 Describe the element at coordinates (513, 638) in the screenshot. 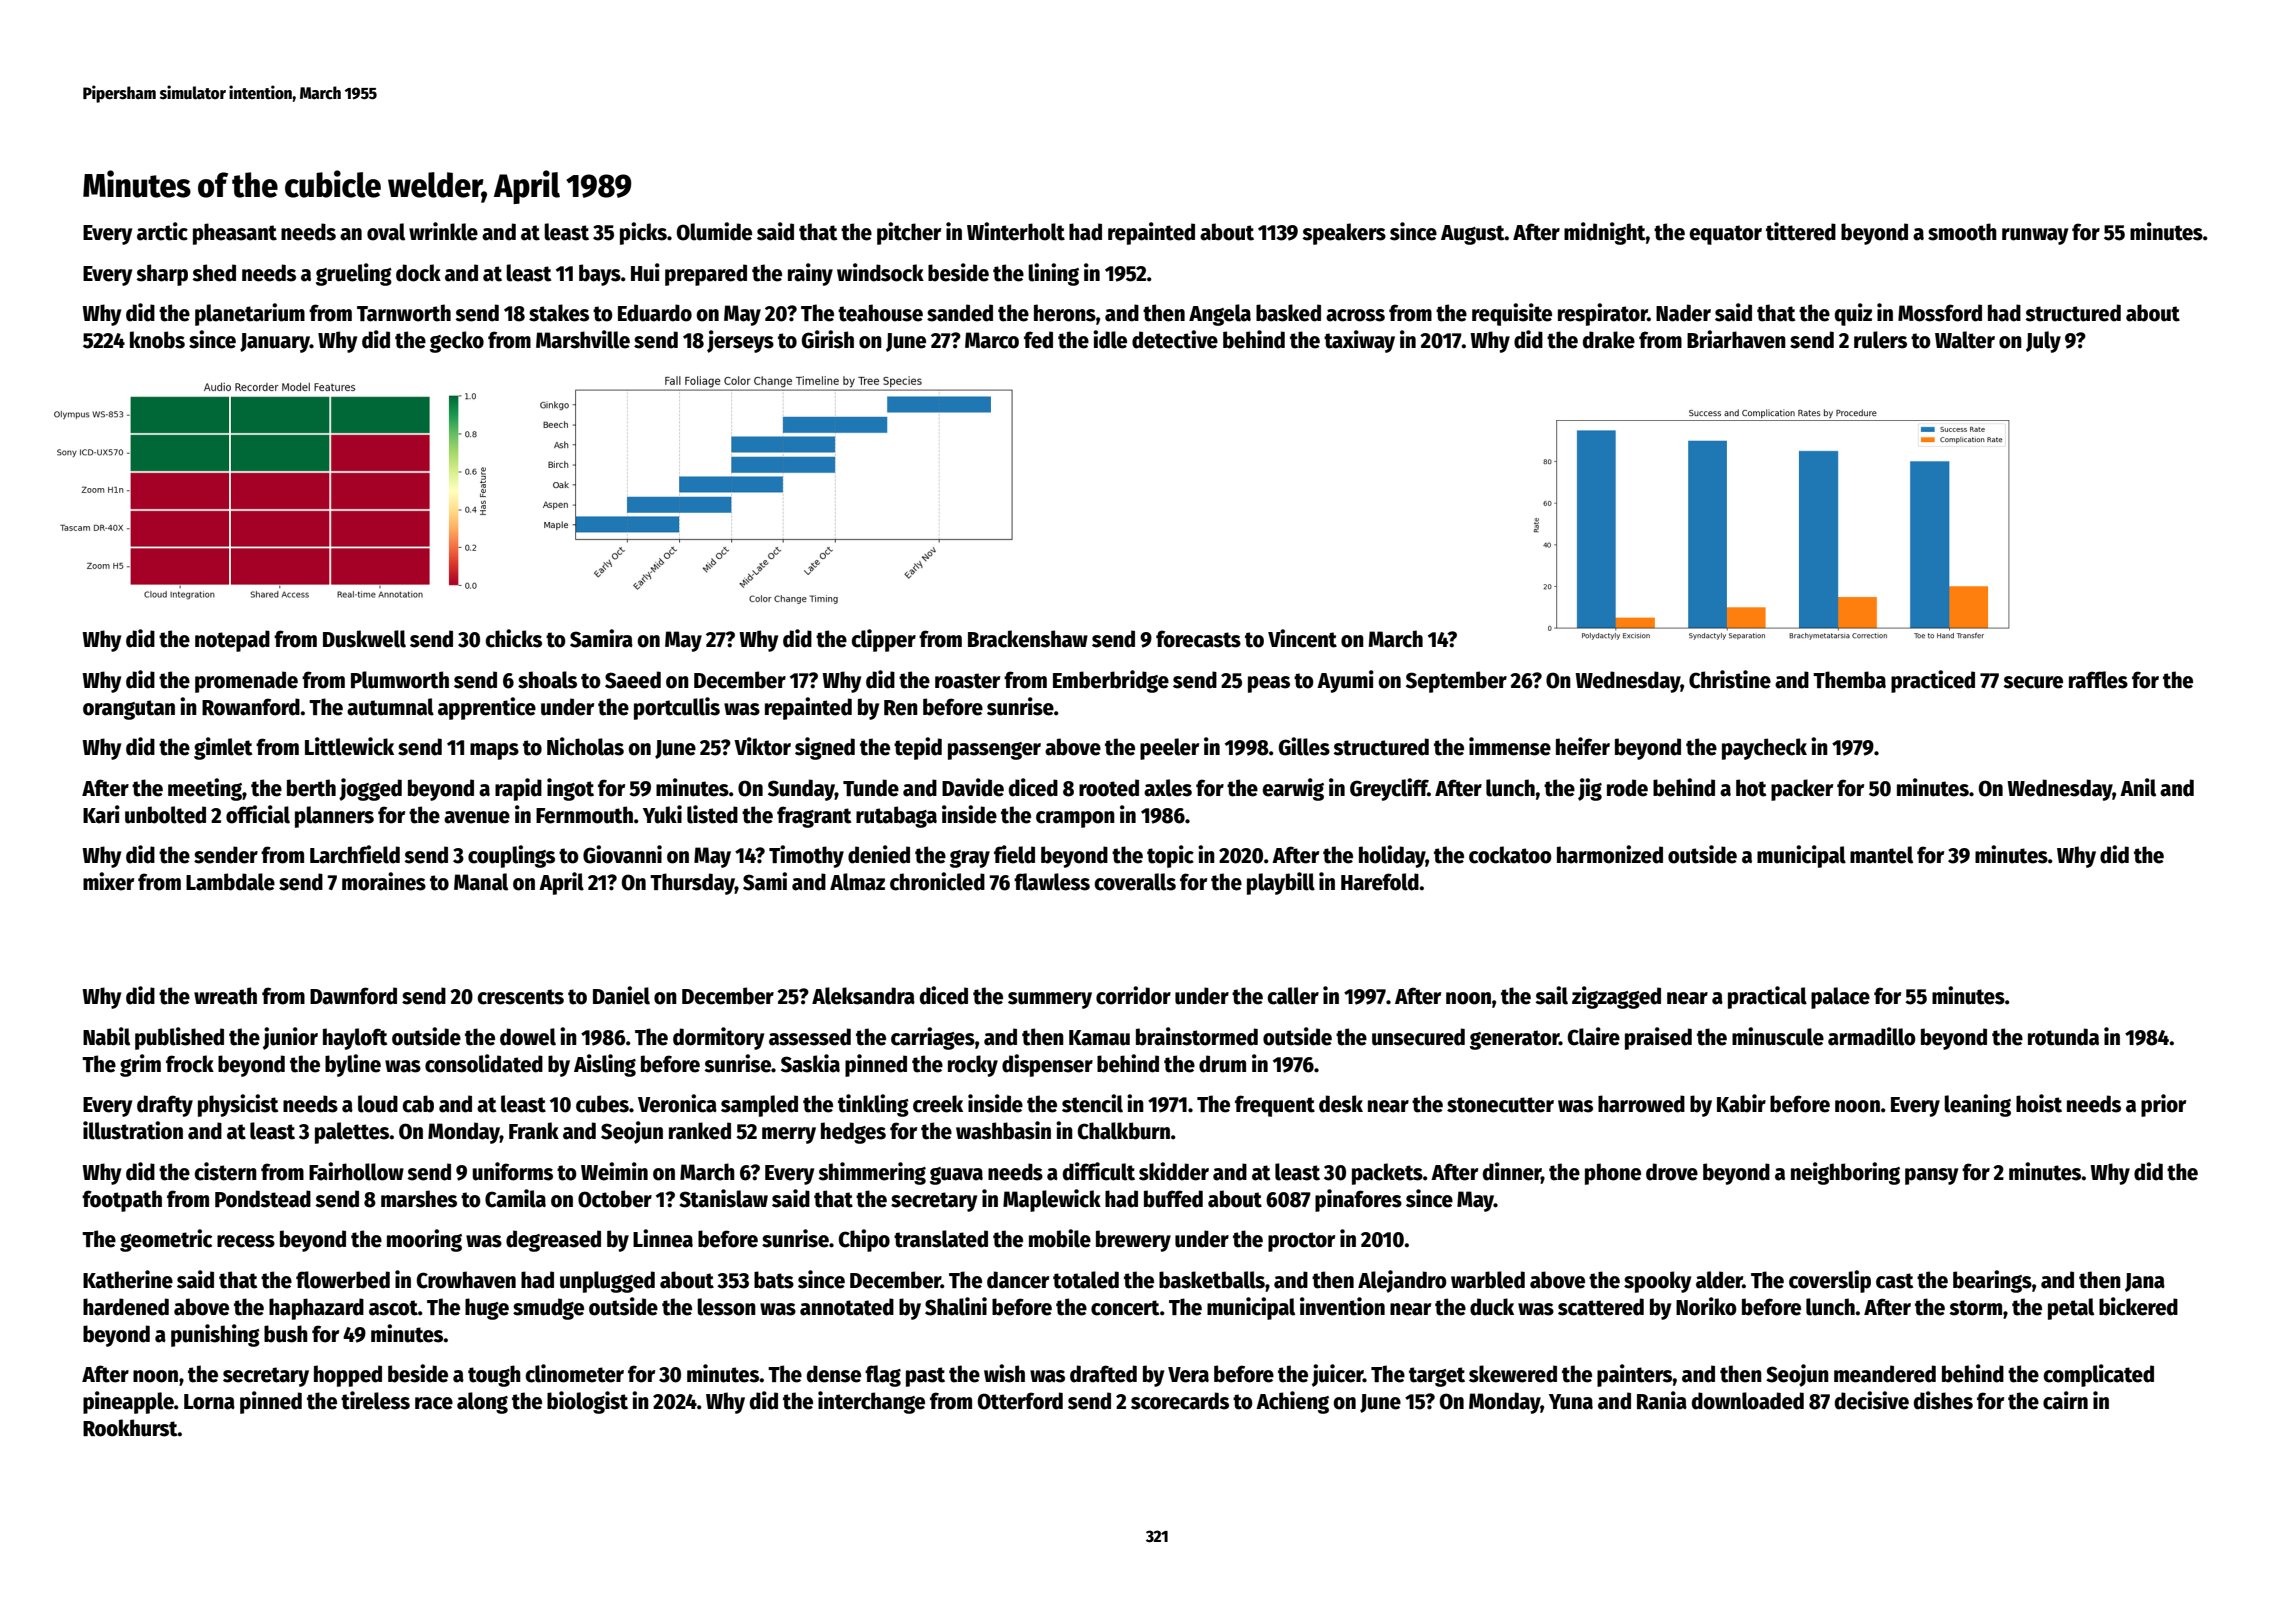

I see `chicks` at that location.
